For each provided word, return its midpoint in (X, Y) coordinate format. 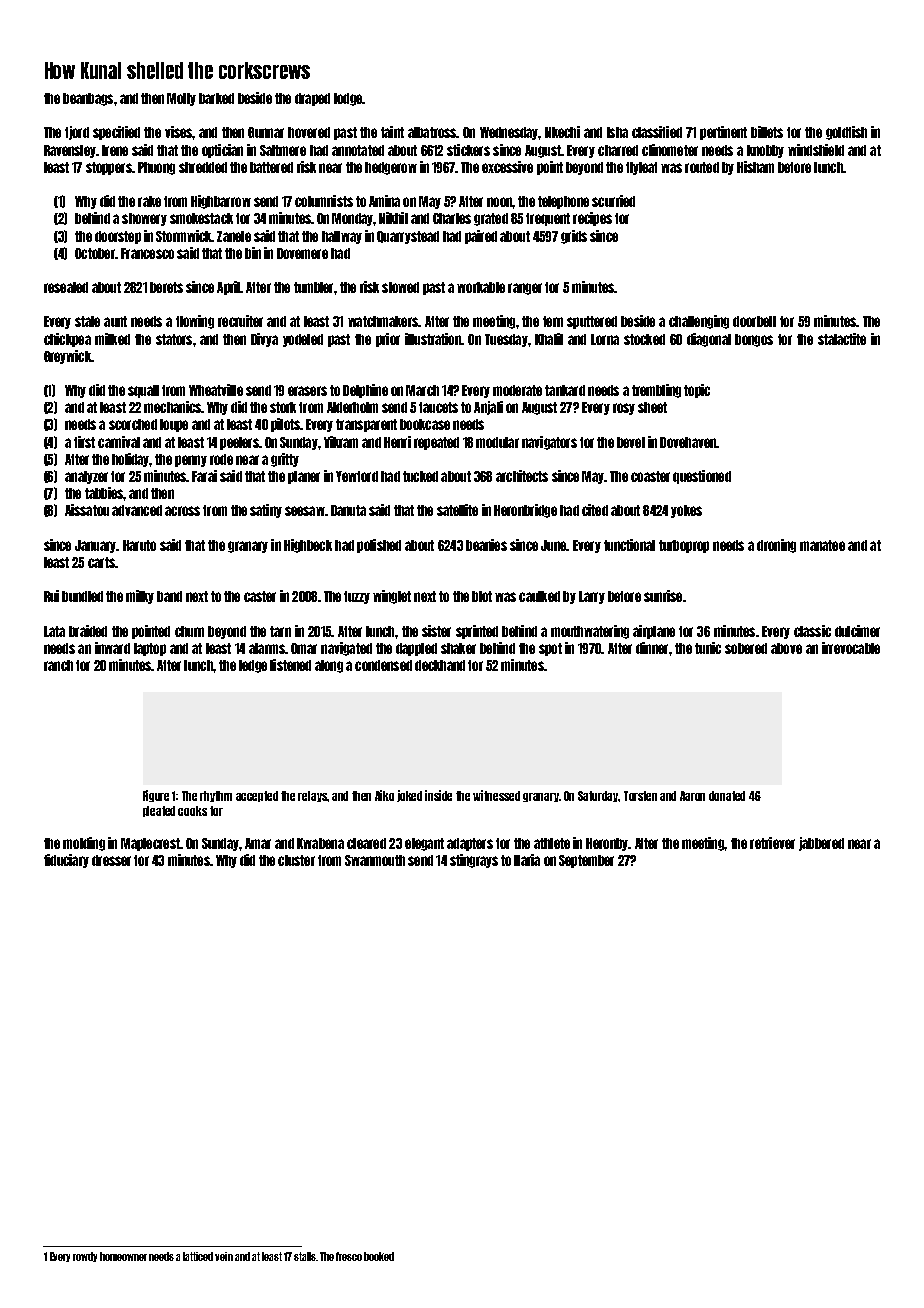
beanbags (88, 99)
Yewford (357, 476)
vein (224, 1256)
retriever (772, 843)
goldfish (846, 133)
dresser (111, 860)
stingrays (474, 861)
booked (379, 1256)
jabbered (821, 844)
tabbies (104, 493)
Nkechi (562, 132)
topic (697, 391)
